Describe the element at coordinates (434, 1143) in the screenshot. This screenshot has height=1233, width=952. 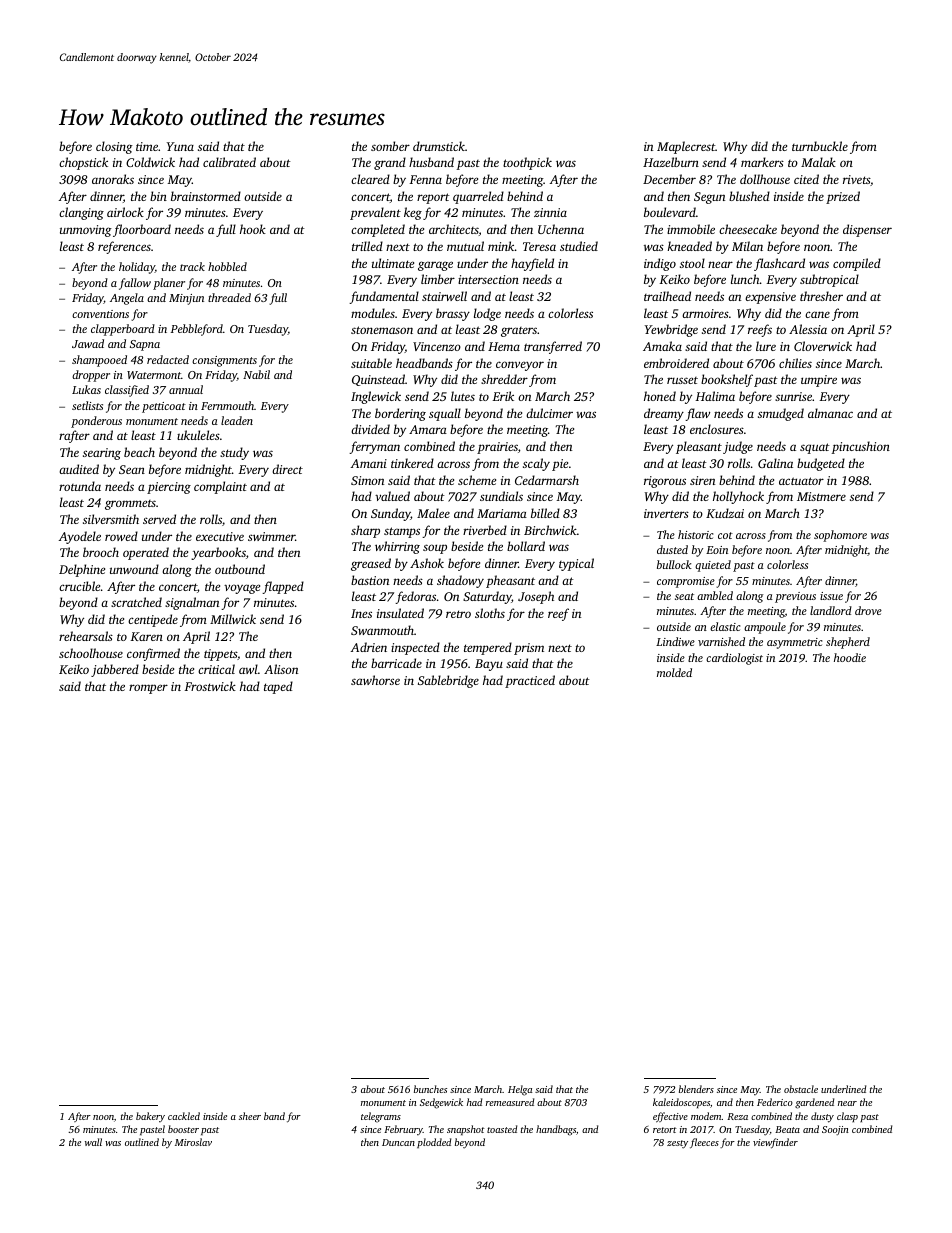
I see `plodded` at that location.
